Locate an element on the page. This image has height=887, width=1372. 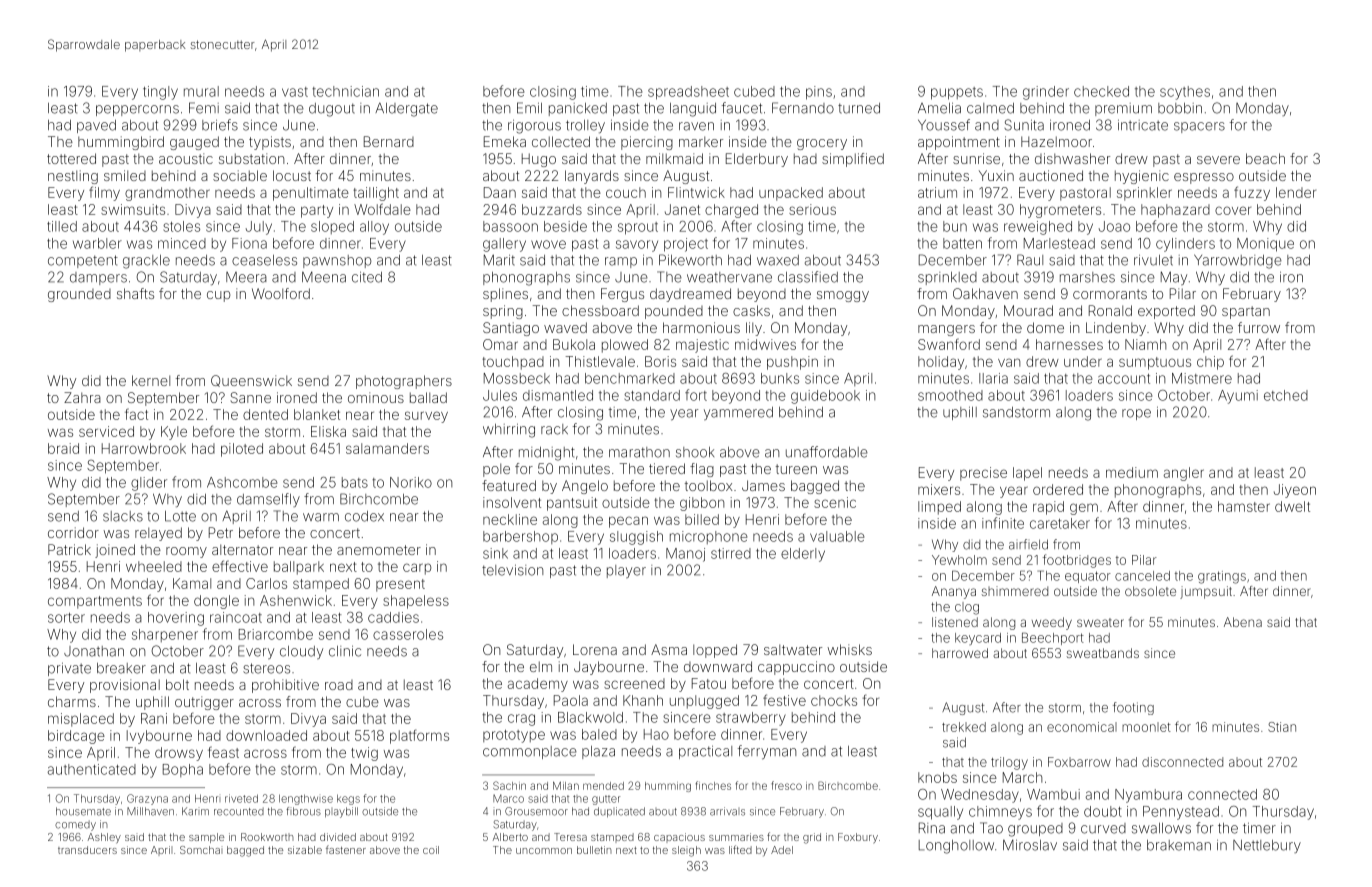
hamster is located at coordinates (1244, 506).
